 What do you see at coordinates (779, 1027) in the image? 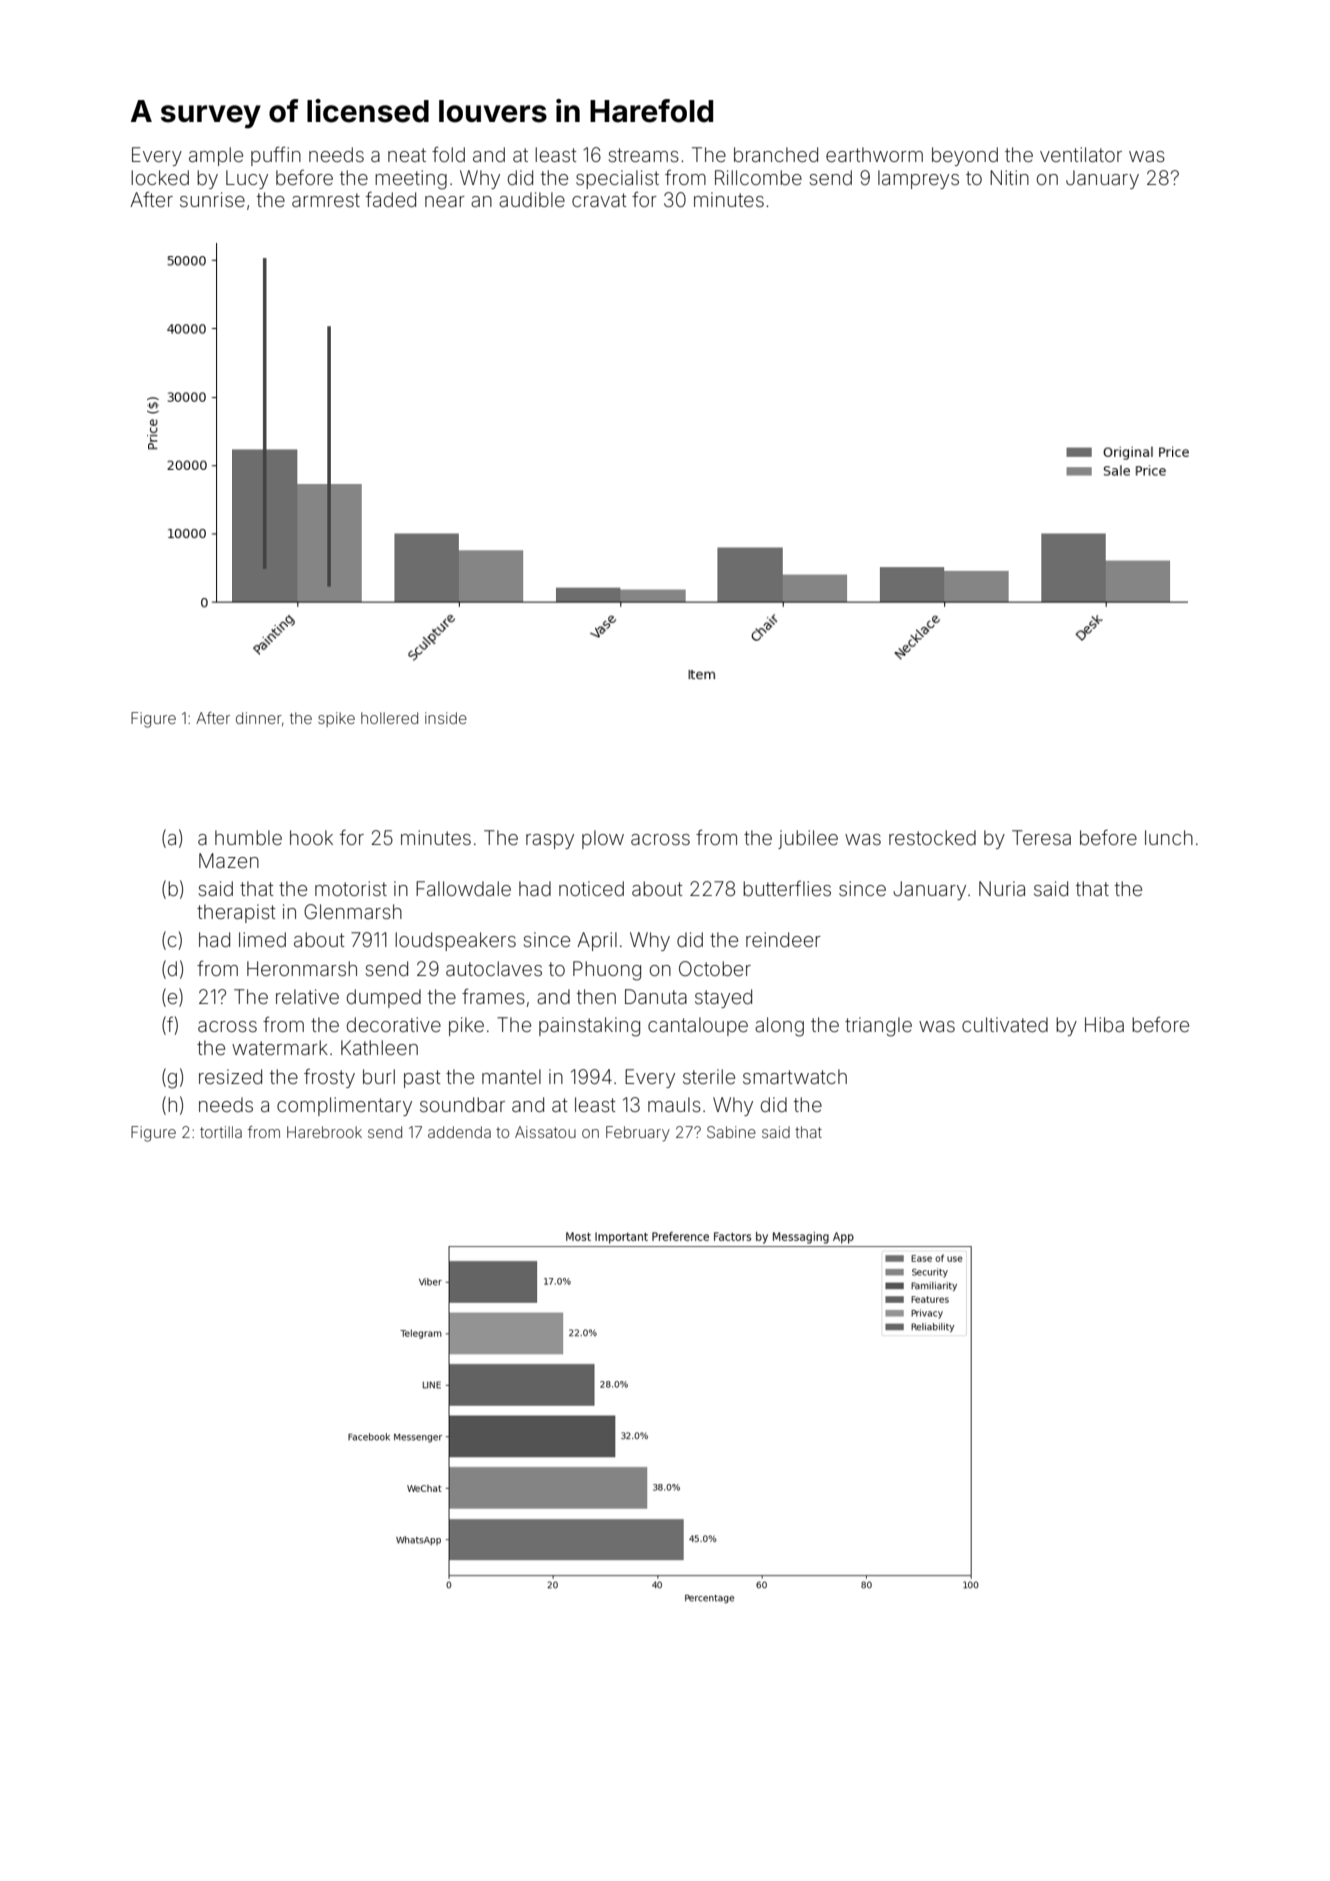
I see `along` at bounding box center [779, 1027].
